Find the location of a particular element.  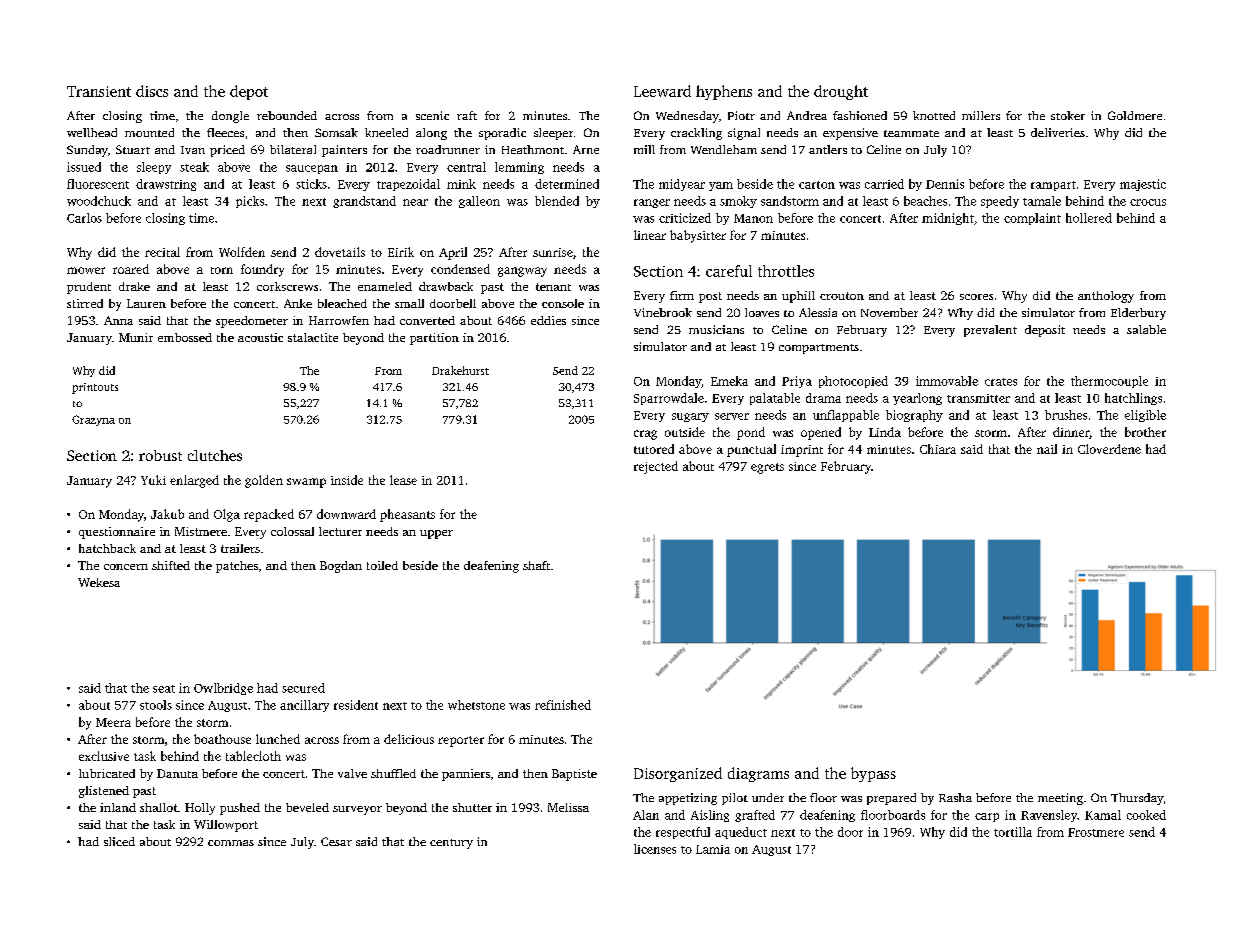

Meera is located at coordinates (113, 722).
